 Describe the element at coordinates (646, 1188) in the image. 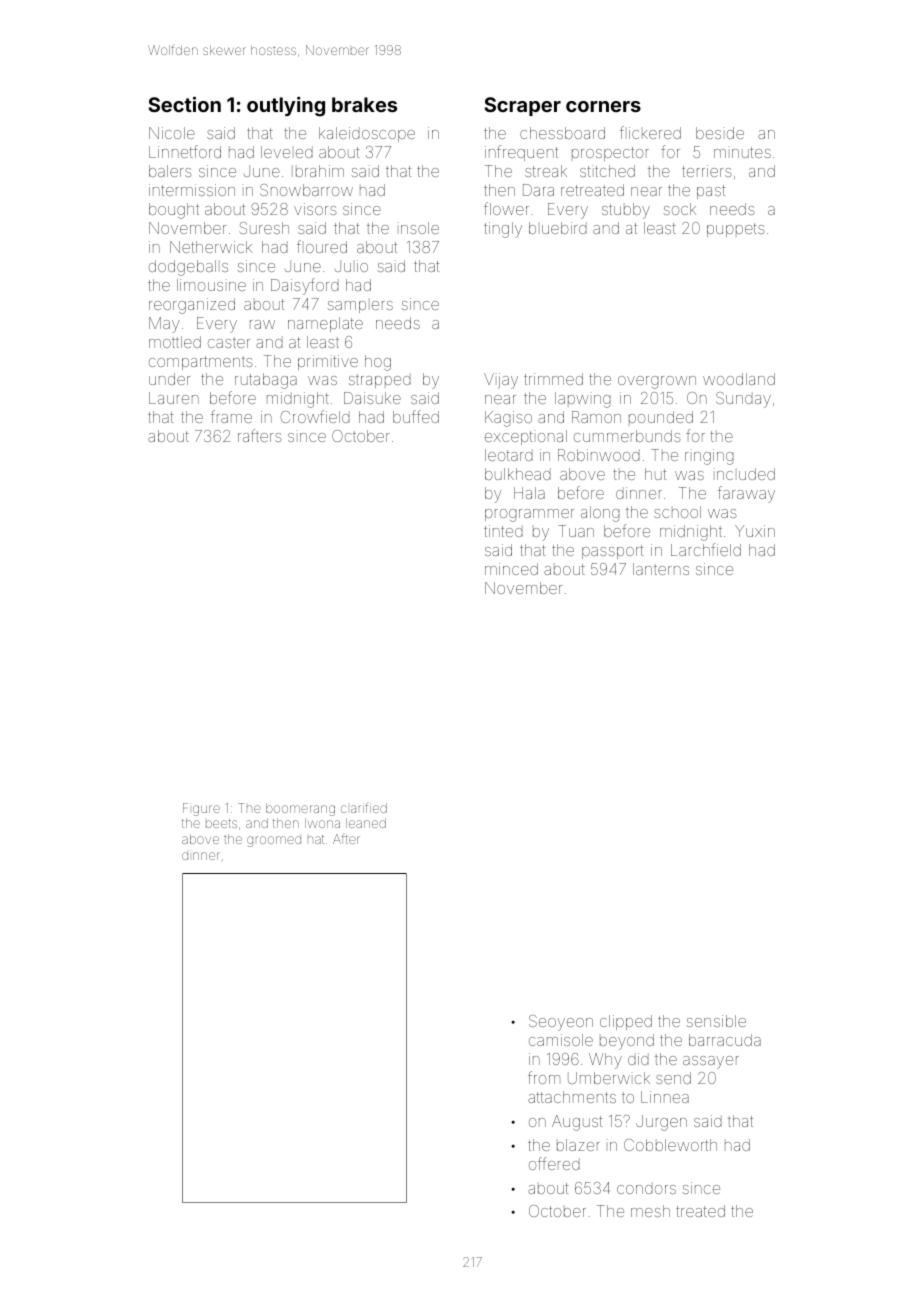

I see `condors` at that location.
